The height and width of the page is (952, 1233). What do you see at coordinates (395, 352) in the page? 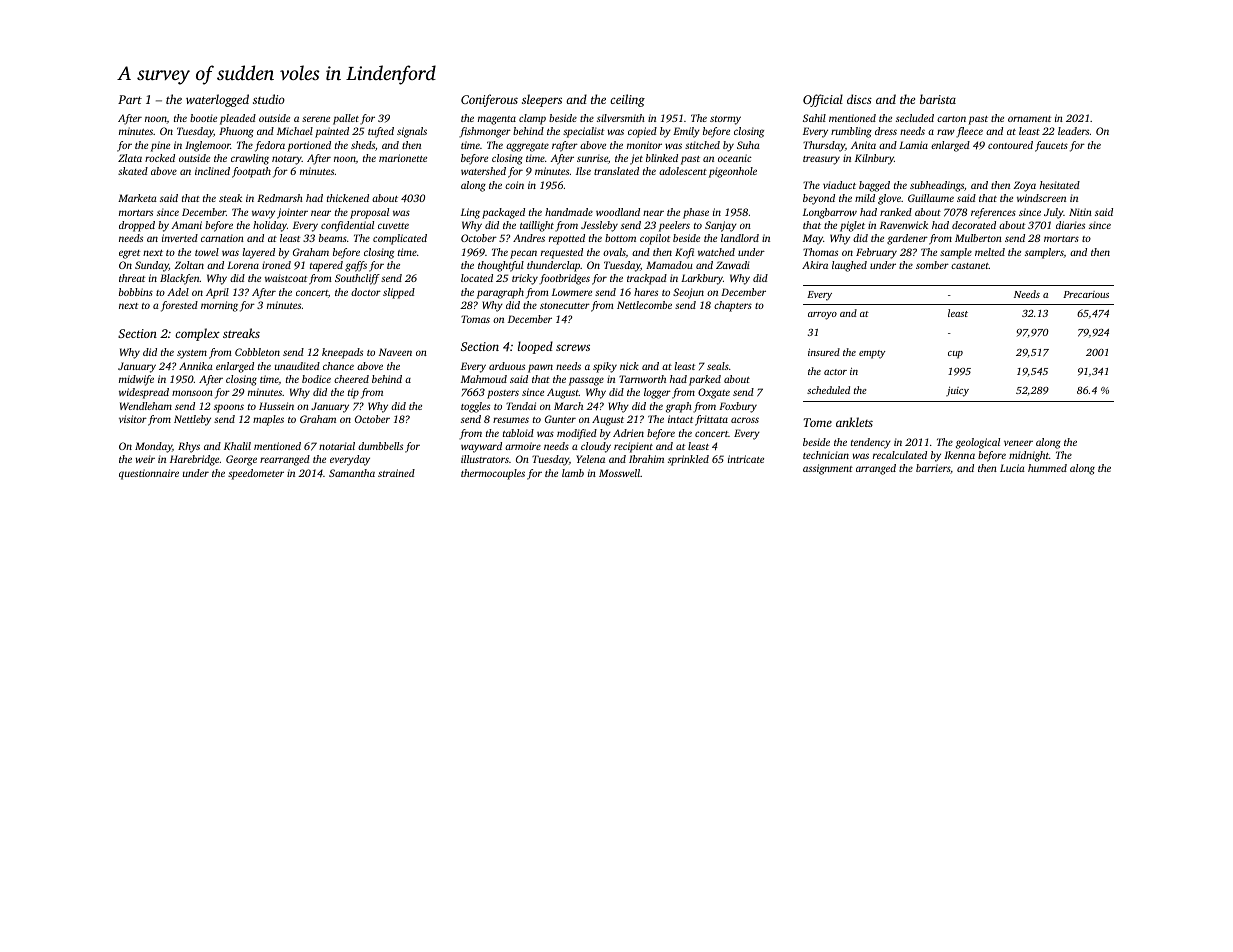
I see `Naveen` at bounding box center [395, 352].
